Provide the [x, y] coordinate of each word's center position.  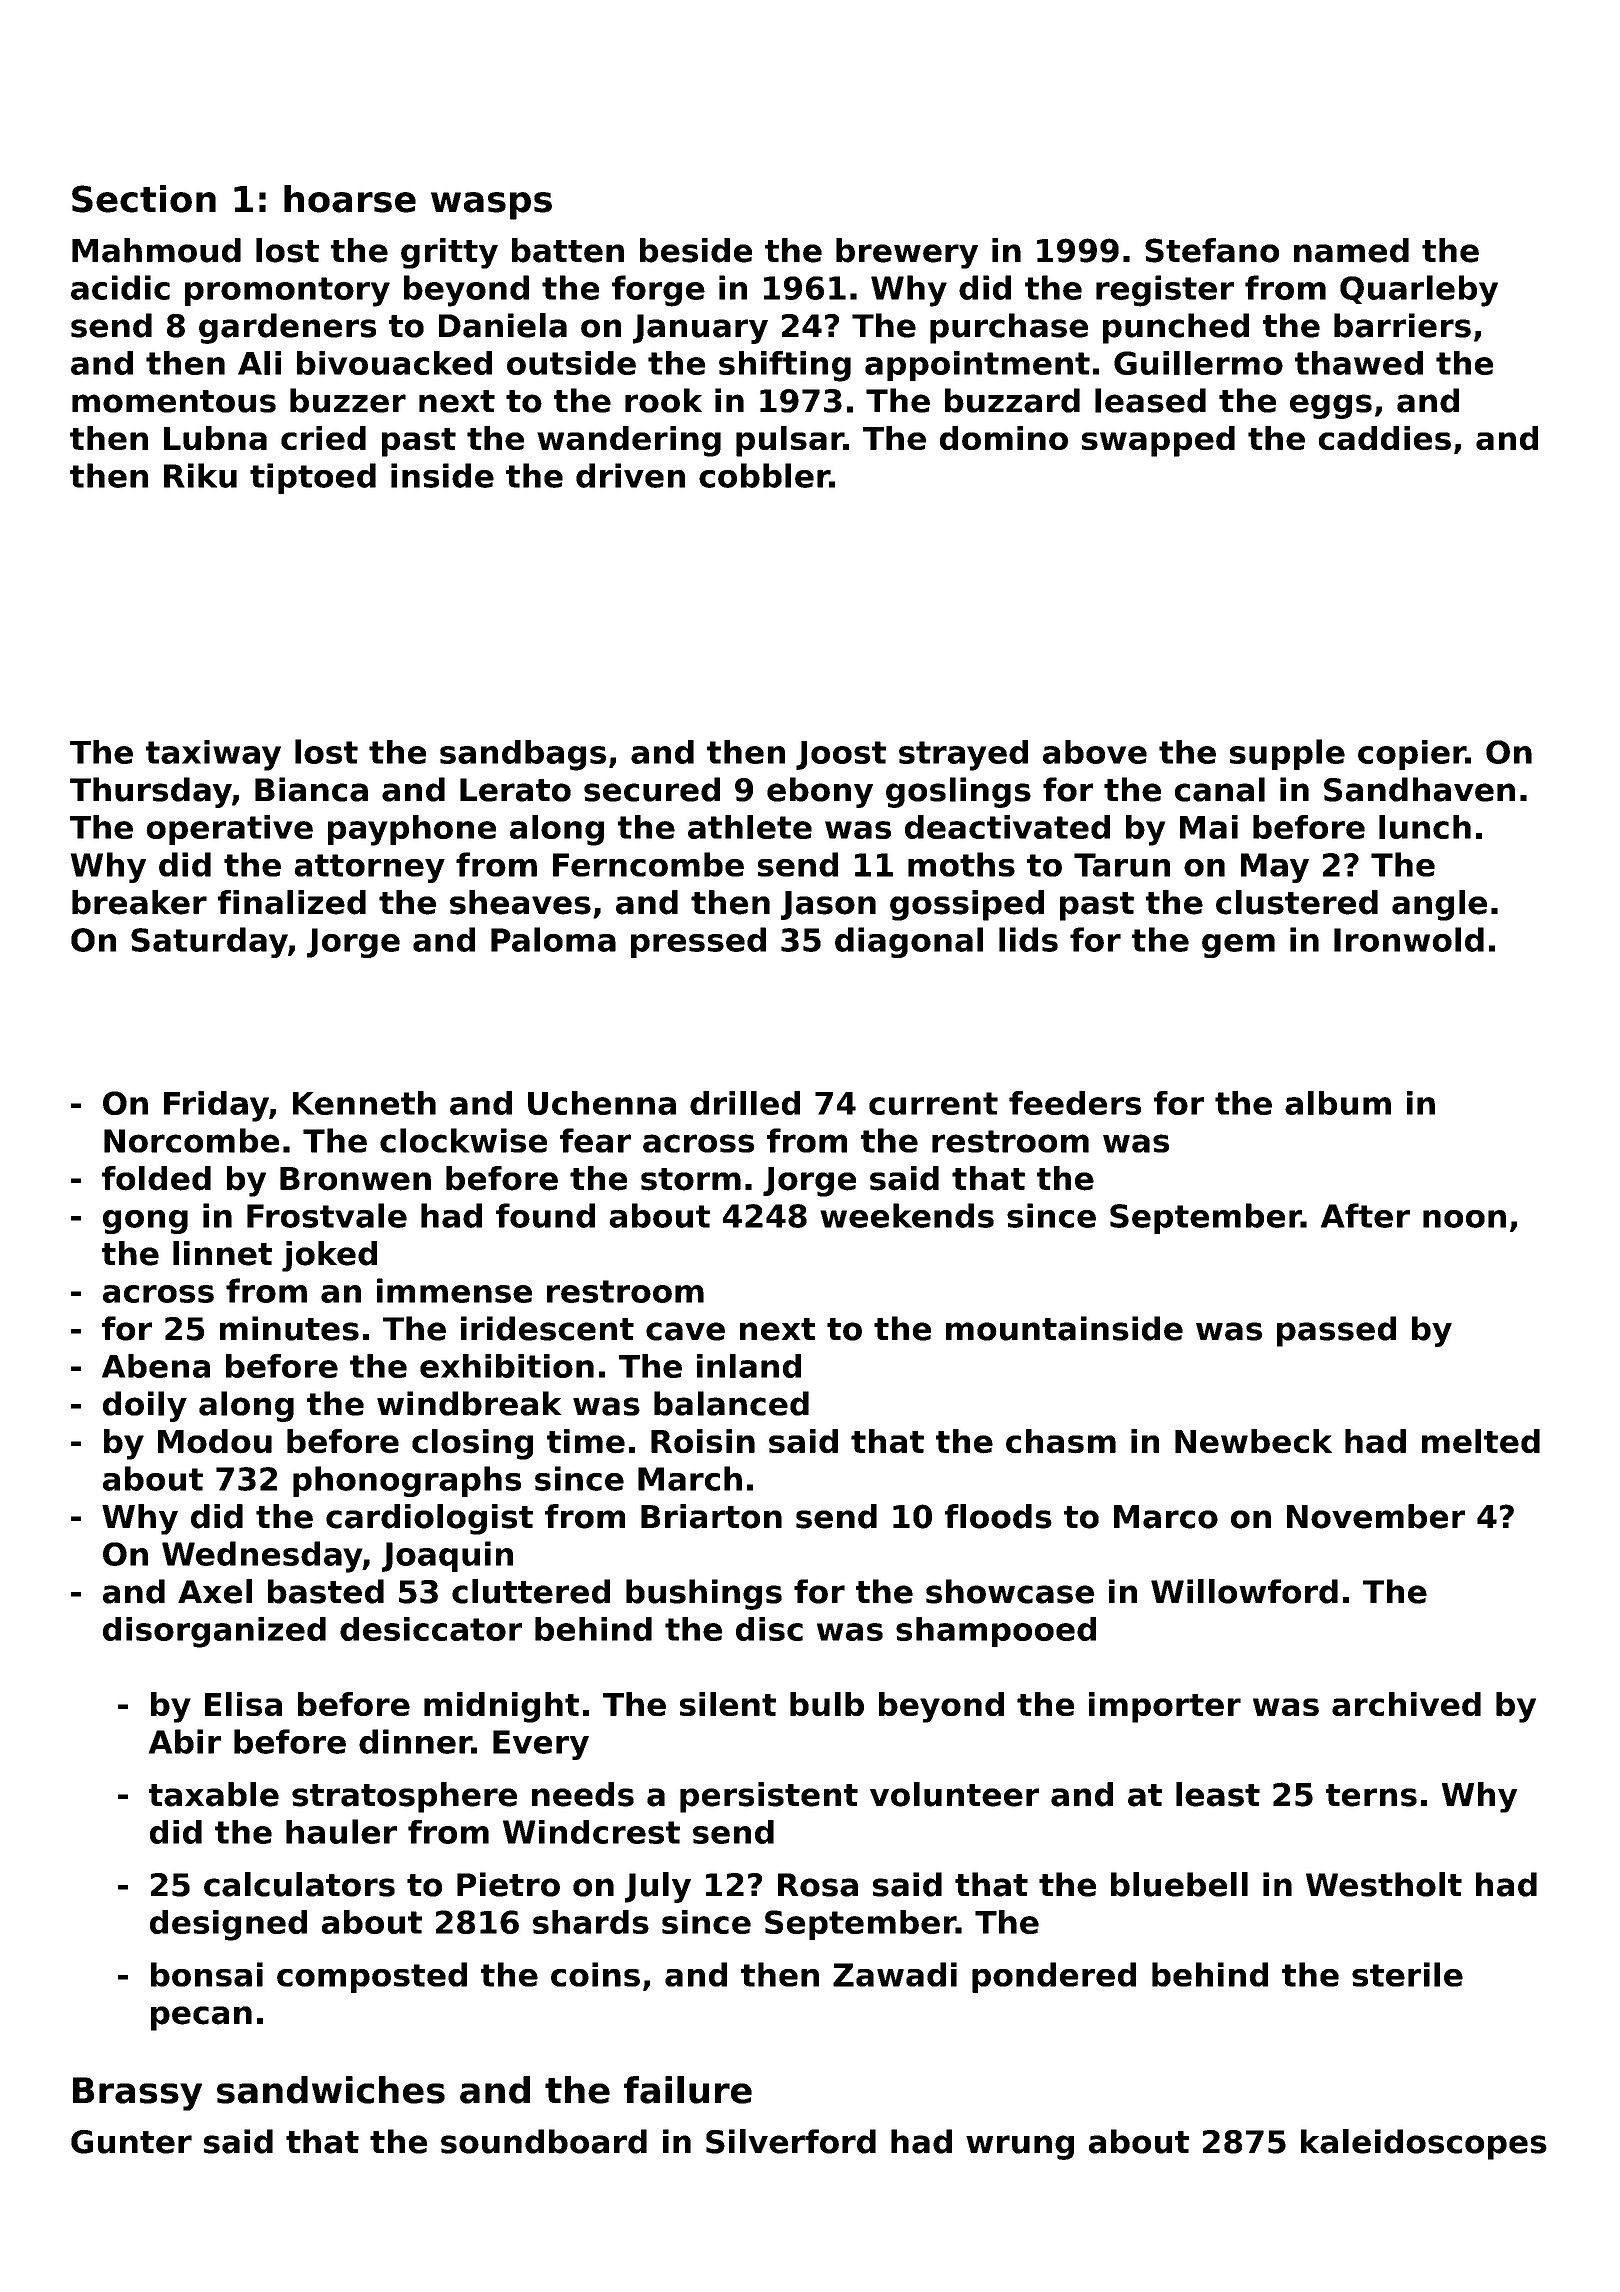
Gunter [131, 2142]
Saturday [209, 942]
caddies [1385, 438]
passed [1336, 1331]
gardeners [287, 328]
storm [691, 1179]
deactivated [1007, 827]
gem [1238, 946]
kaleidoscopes [1424, 2144]
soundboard [544, 2141]
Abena [156, 1366]
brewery [907, 253]
